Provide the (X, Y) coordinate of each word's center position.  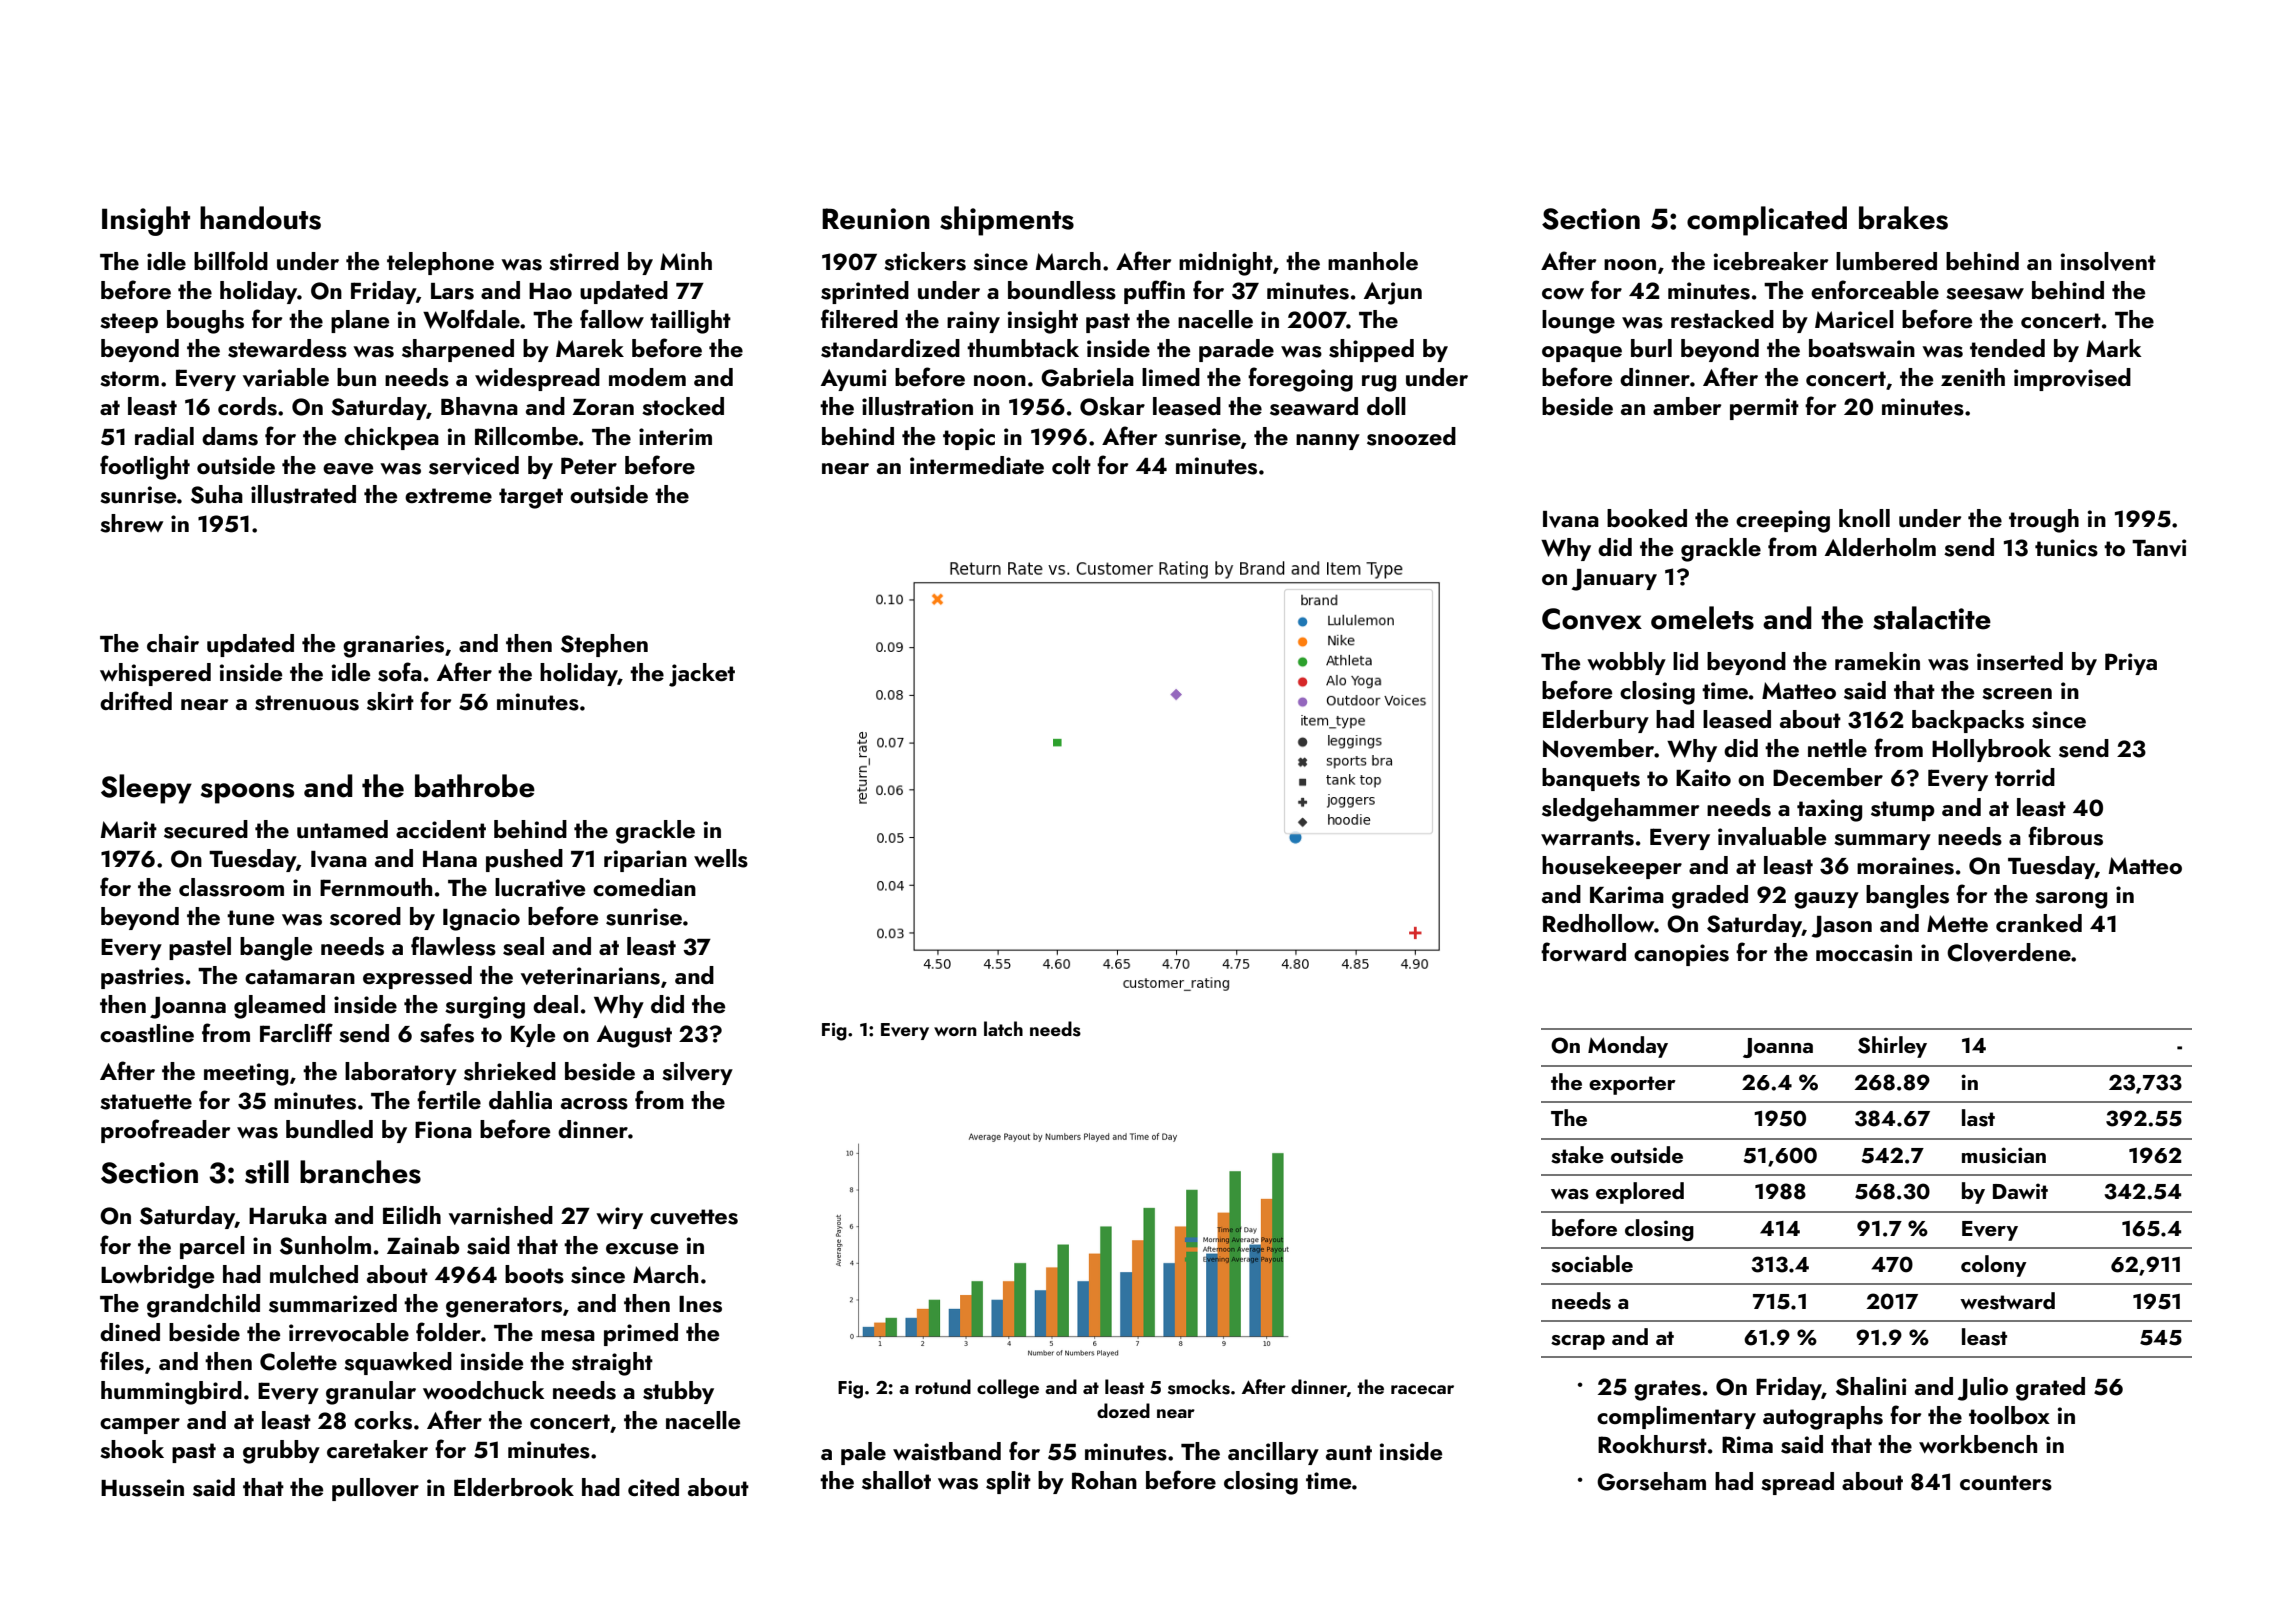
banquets (1591, 779)
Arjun (1393, 293)
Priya (2131, 664)
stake (1577, 1155)
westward (2007, 1301)
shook (132, 1449)
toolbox (2009, 1415)
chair (173, 643)
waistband (947, 1451)
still (267, 1172)
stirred (584, 261)
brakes (1903, 218)
